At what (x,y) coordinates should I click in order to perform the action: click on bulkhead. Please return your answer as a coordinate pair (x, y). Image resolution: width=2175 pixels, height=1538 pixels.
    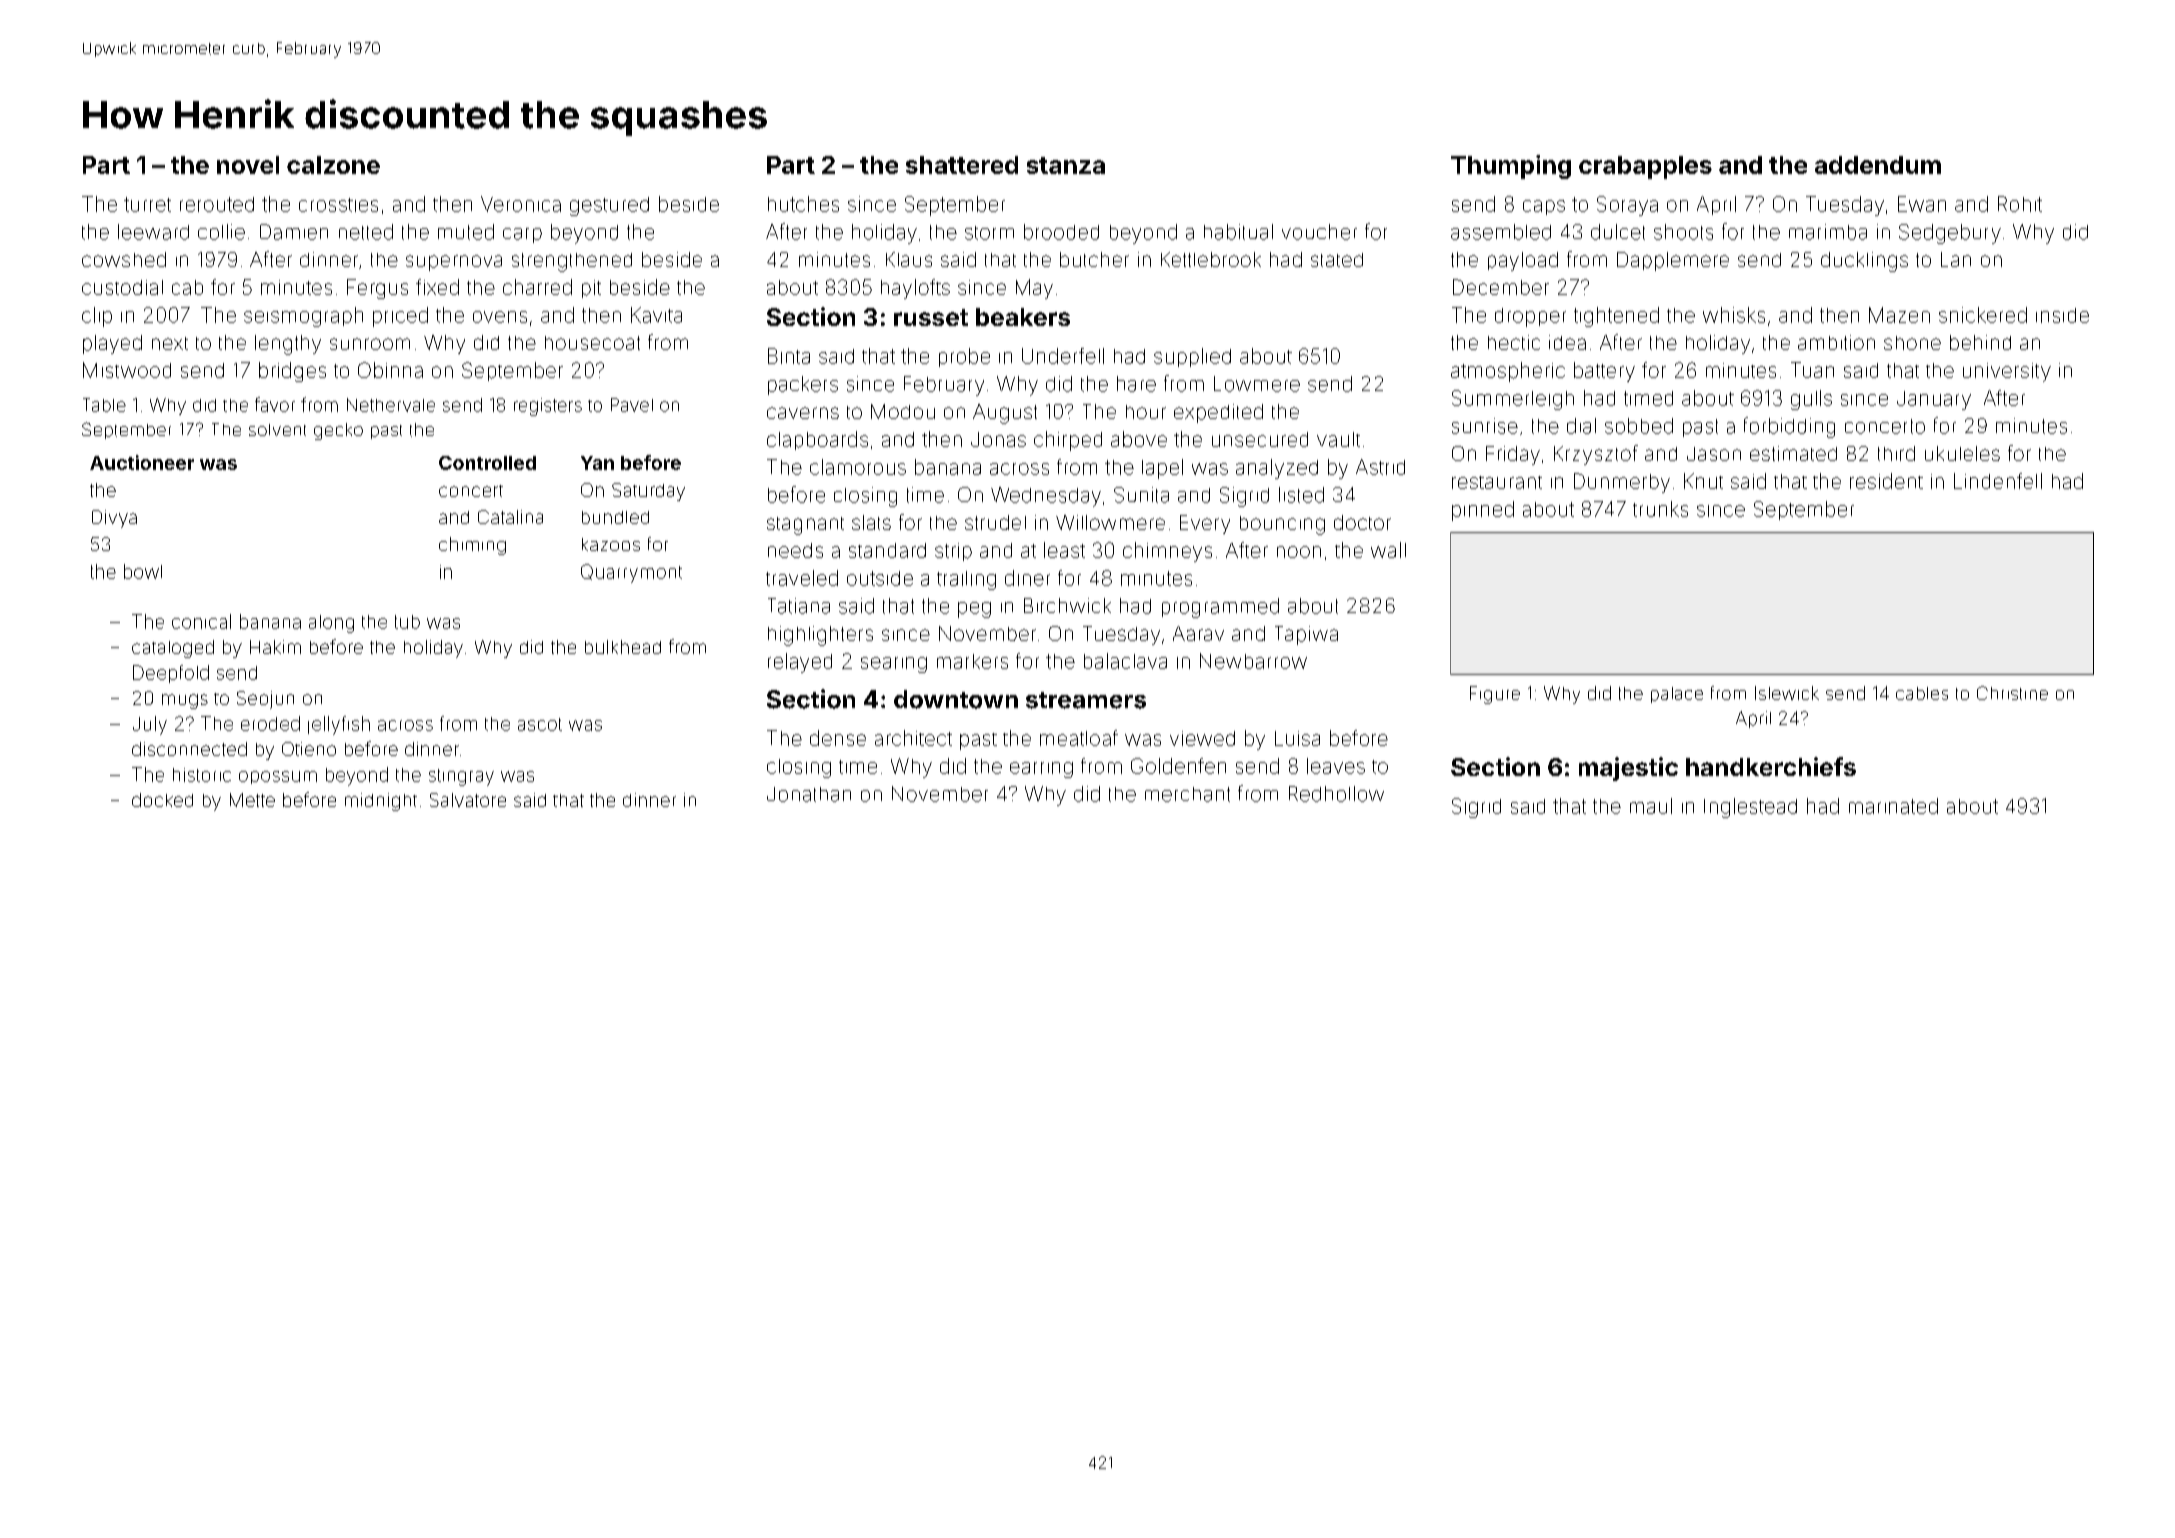
    Looking at the image, I should click on (623, 647).
